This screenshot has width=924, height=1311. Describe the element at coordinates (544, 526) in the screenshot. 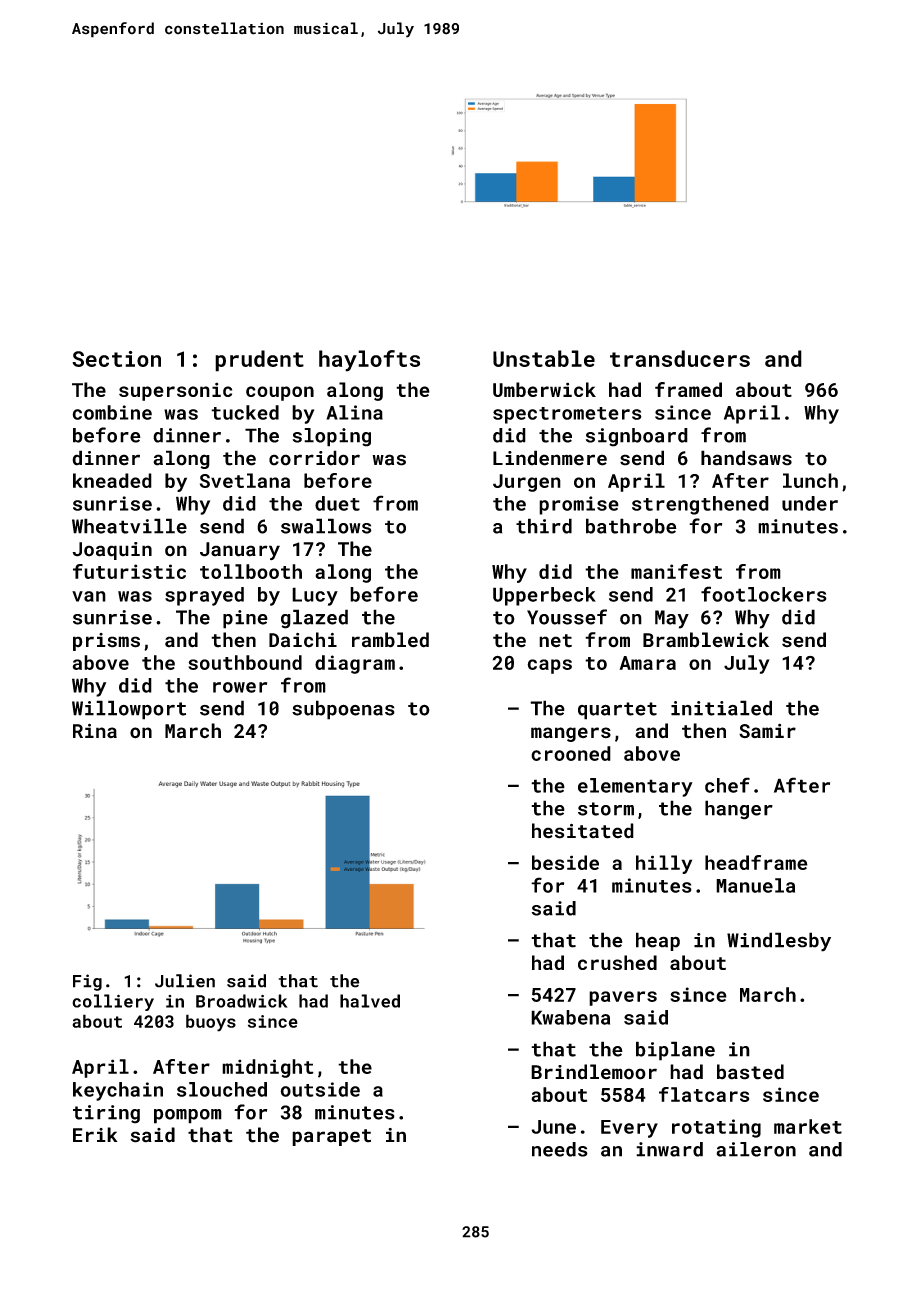

I see `third` at that location.
